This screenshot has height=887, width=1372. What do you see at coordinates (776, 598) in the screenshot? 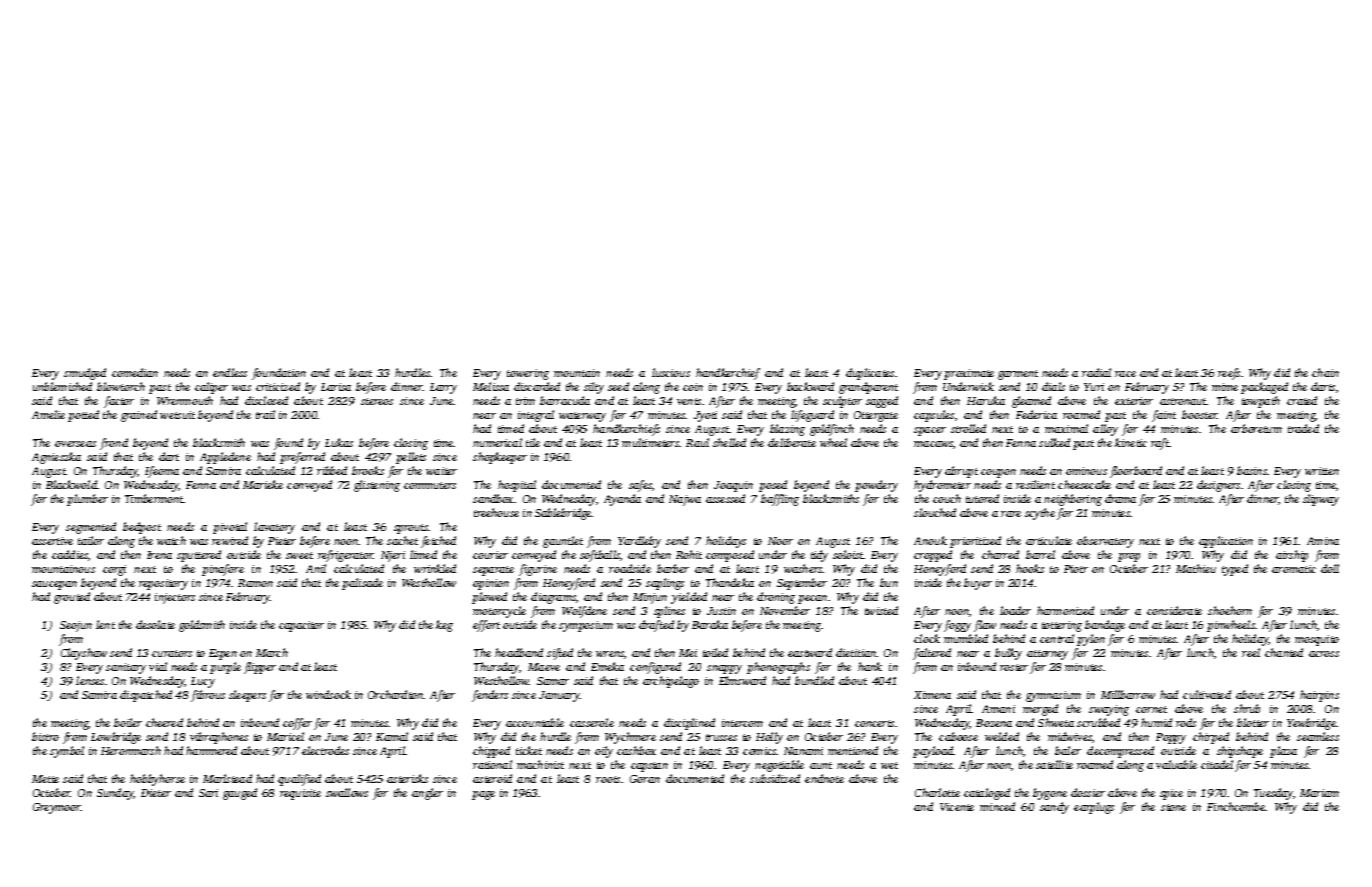
I see `droning` at bounding box center [776, 598].
